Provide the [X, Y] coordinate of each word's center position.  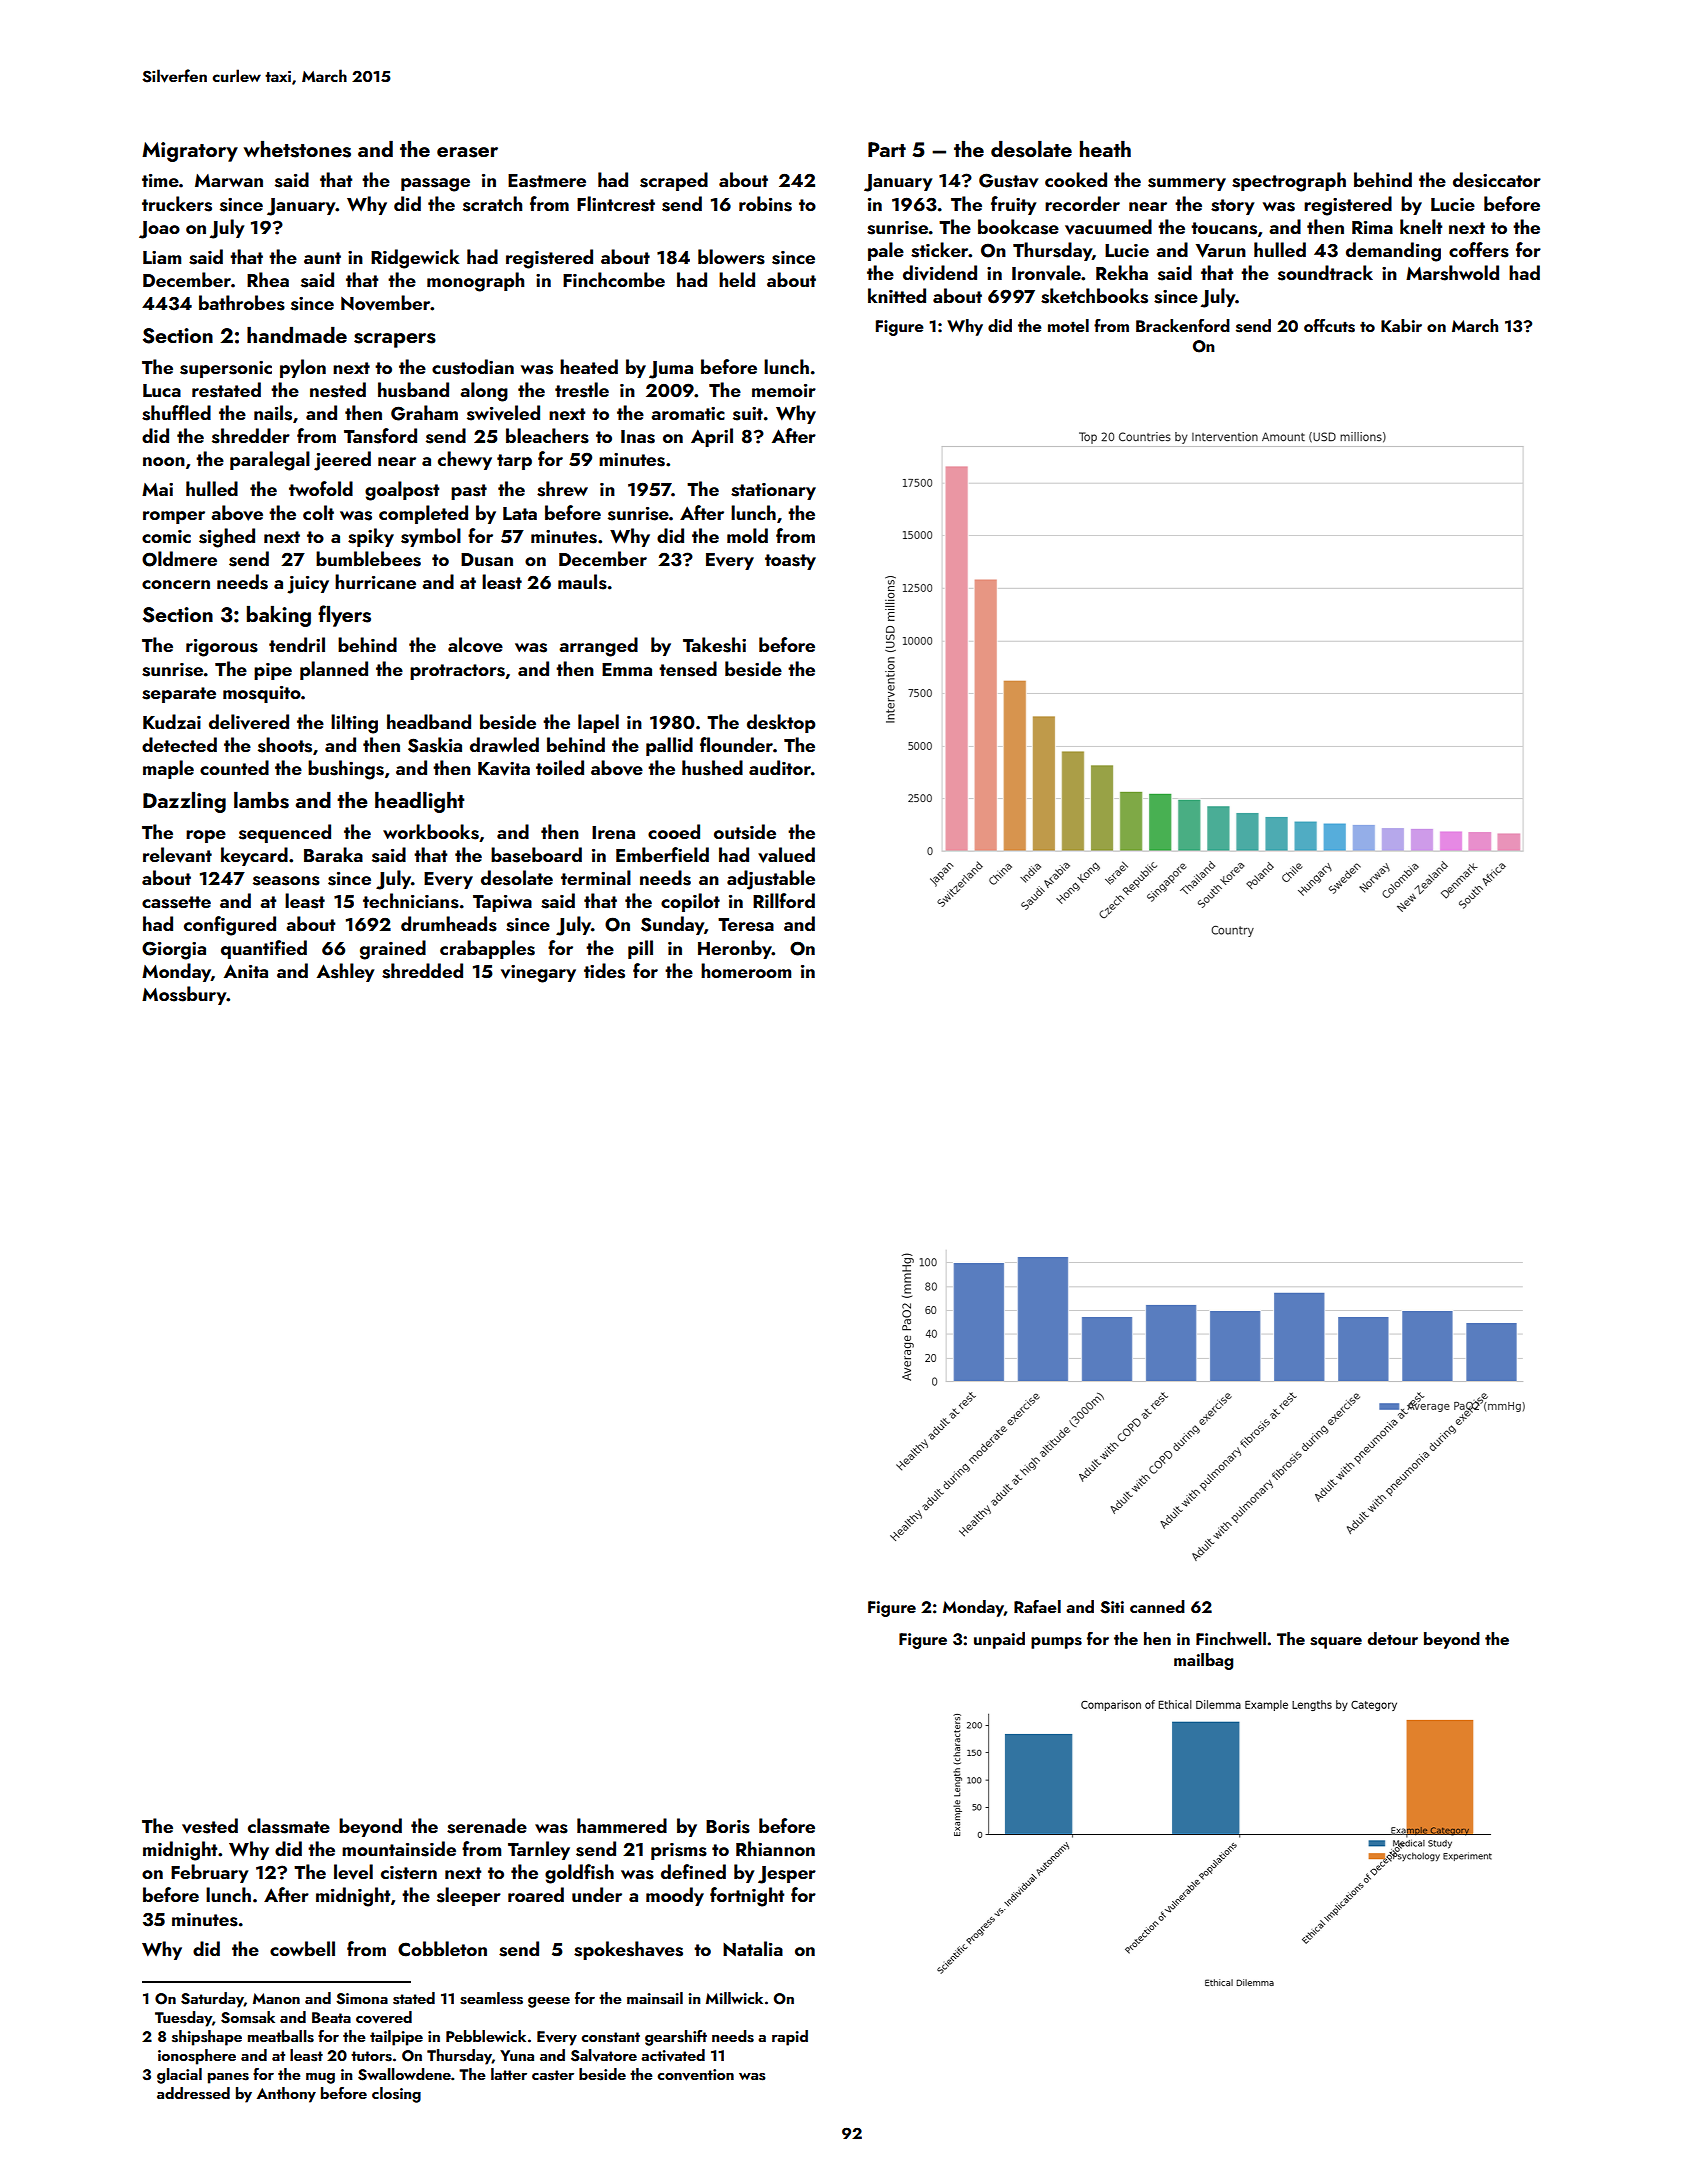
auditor [780, 767]
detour [1393, 1638]
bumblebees [368, 559]
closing [396, 2095]
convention [695, 2075]
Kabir [1401, 325]
